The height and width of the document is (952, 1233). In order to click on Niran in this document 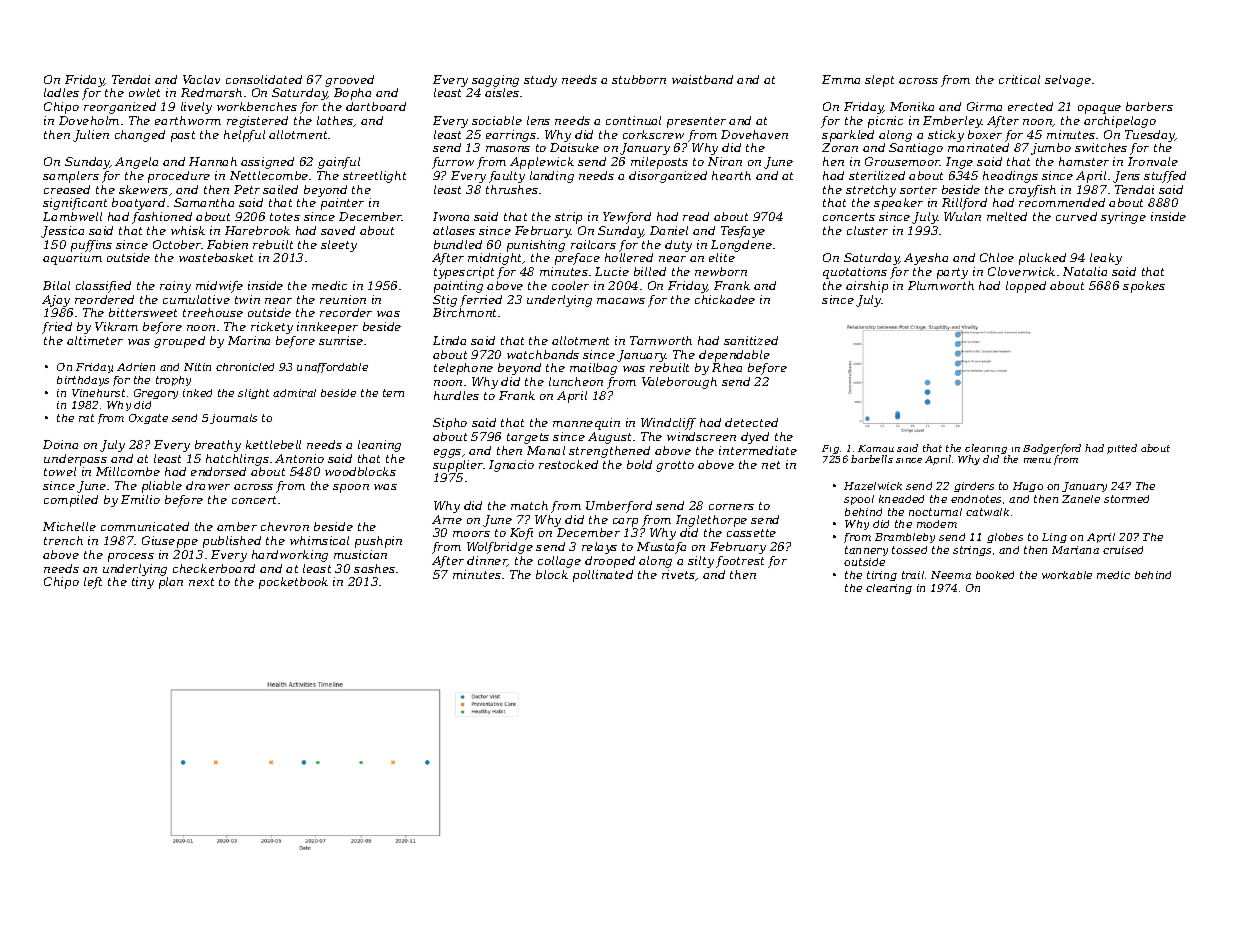, I will do `click(725, 161)`.
